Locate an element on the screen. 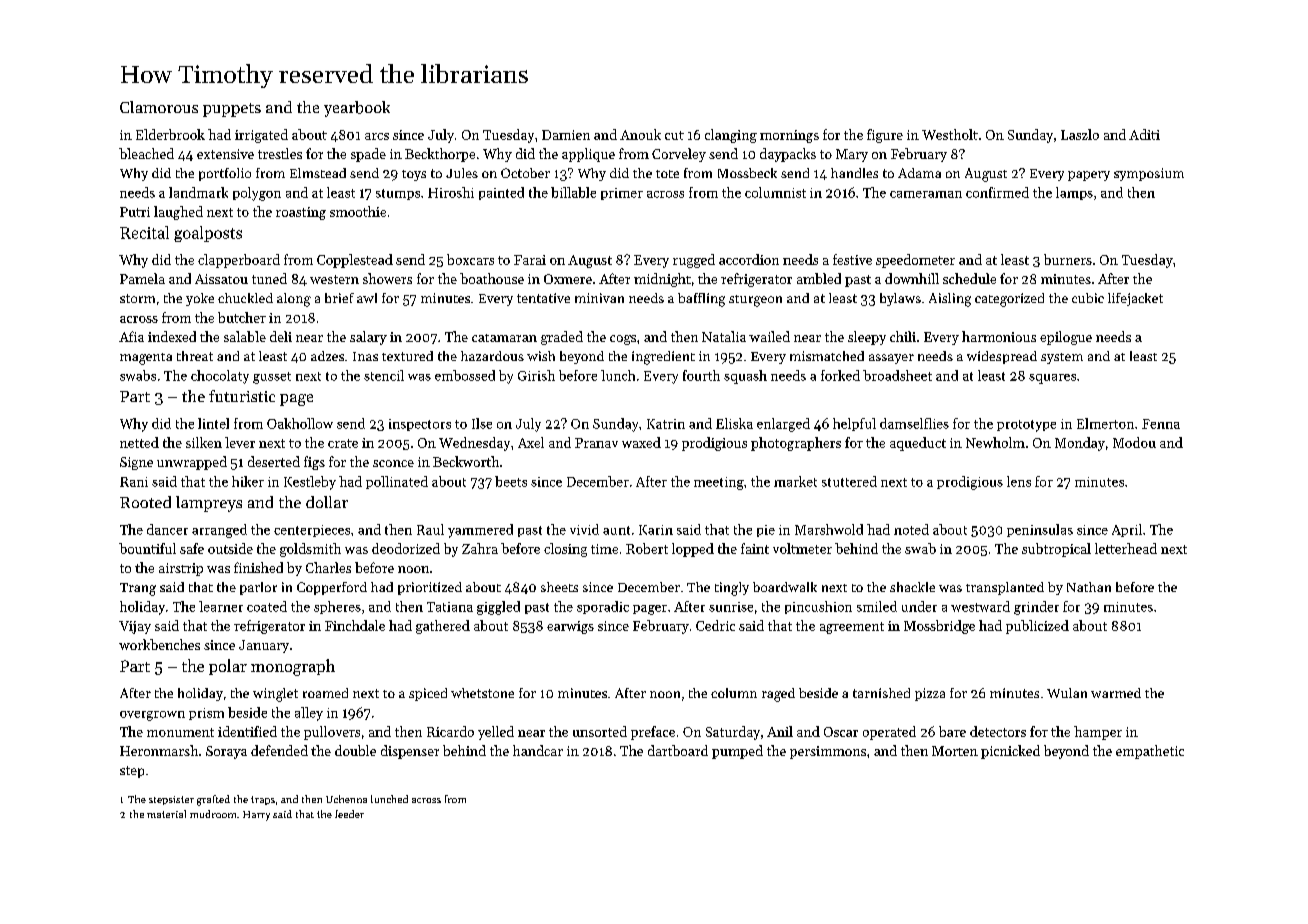 Image resolution: width=1308 pixels, height=924 pixels. burners is located at coordinates (1068, 259).
